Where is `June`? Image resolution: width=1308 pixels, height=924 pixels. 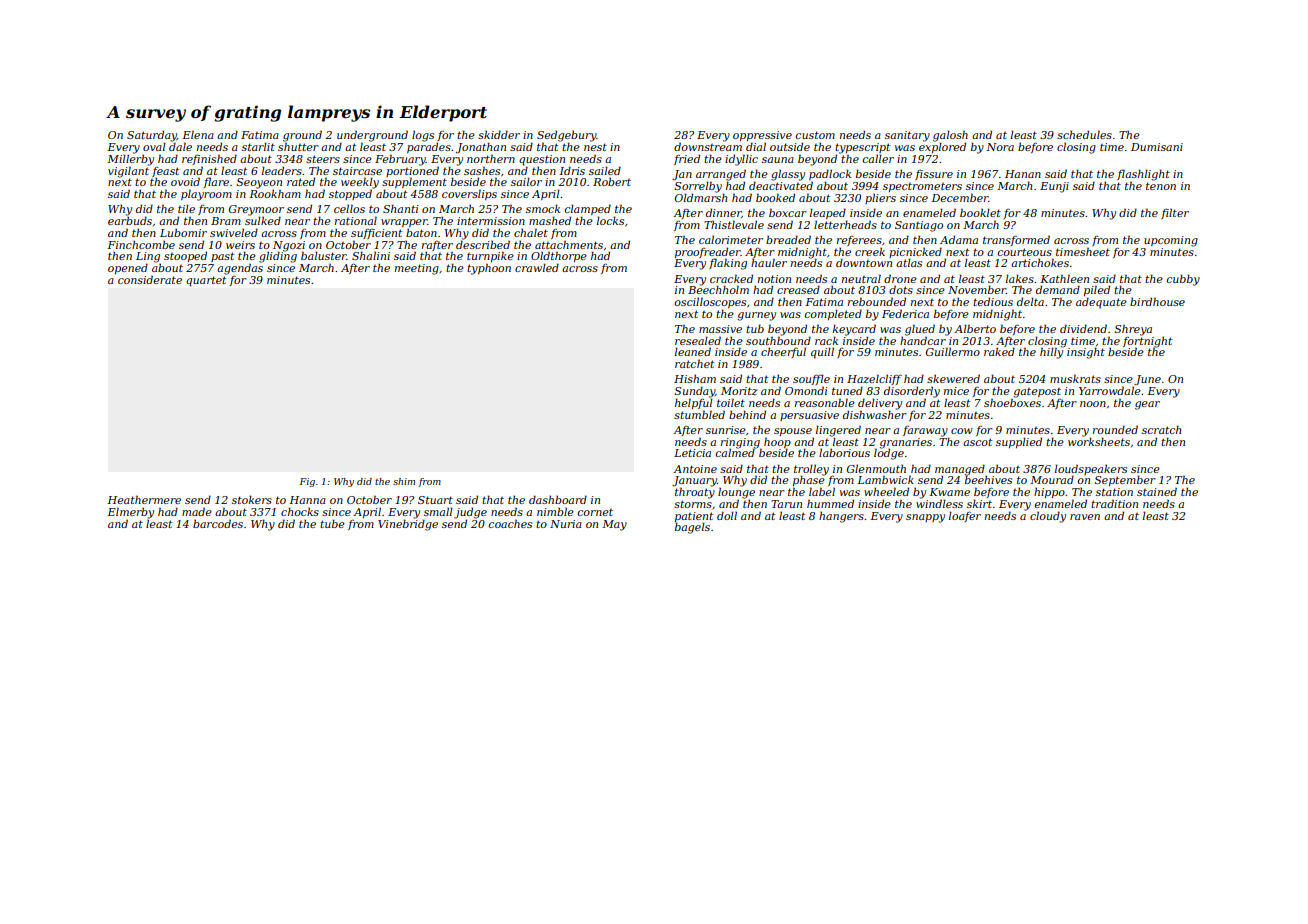
June is located at coordinates (1147, 380).
